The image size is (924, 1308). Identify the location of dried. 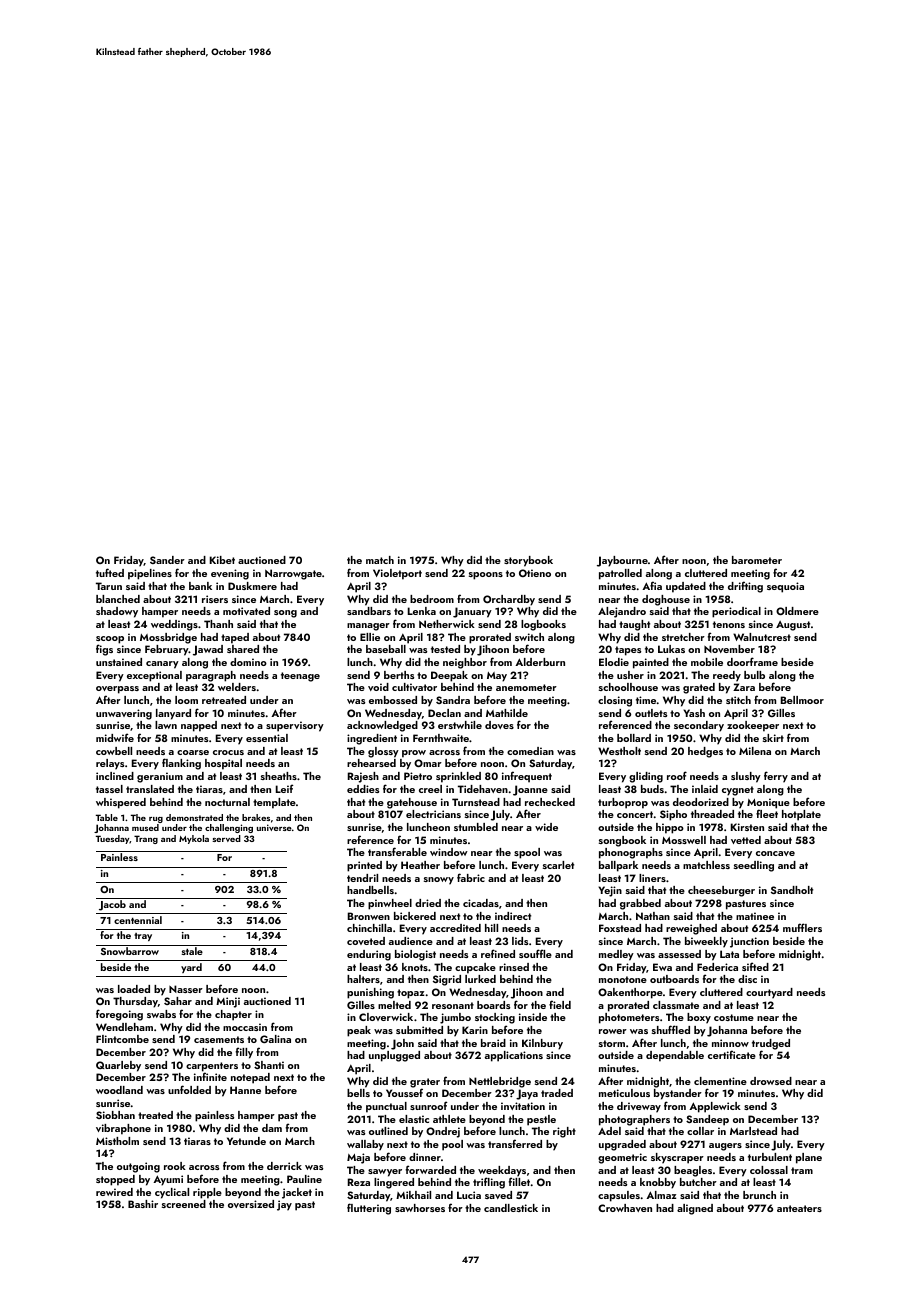
(428, 903).
